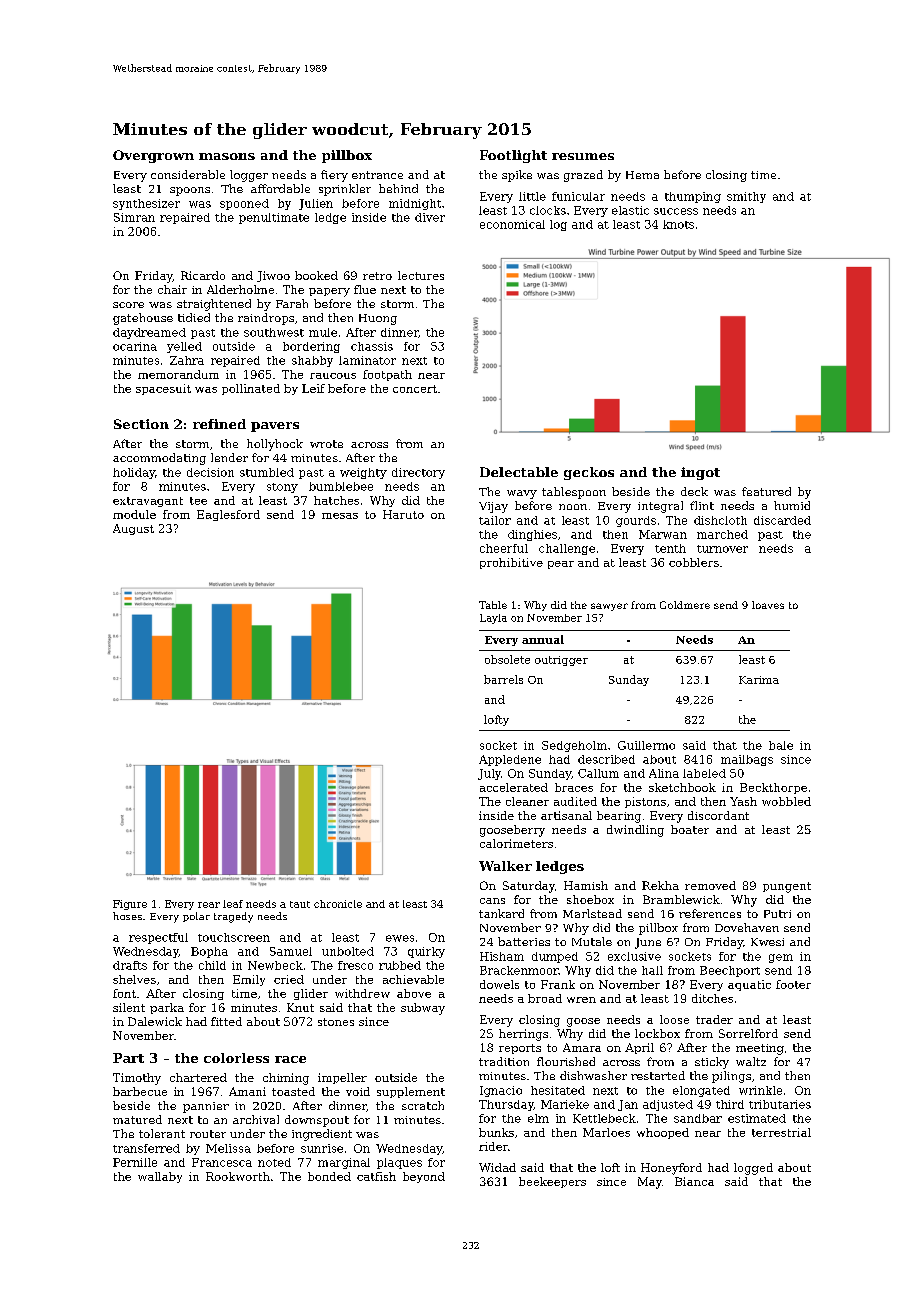 Image resolution: width=924 pixels, height=1308 pixels. I want to click on Appledene, so click(510, 760).
